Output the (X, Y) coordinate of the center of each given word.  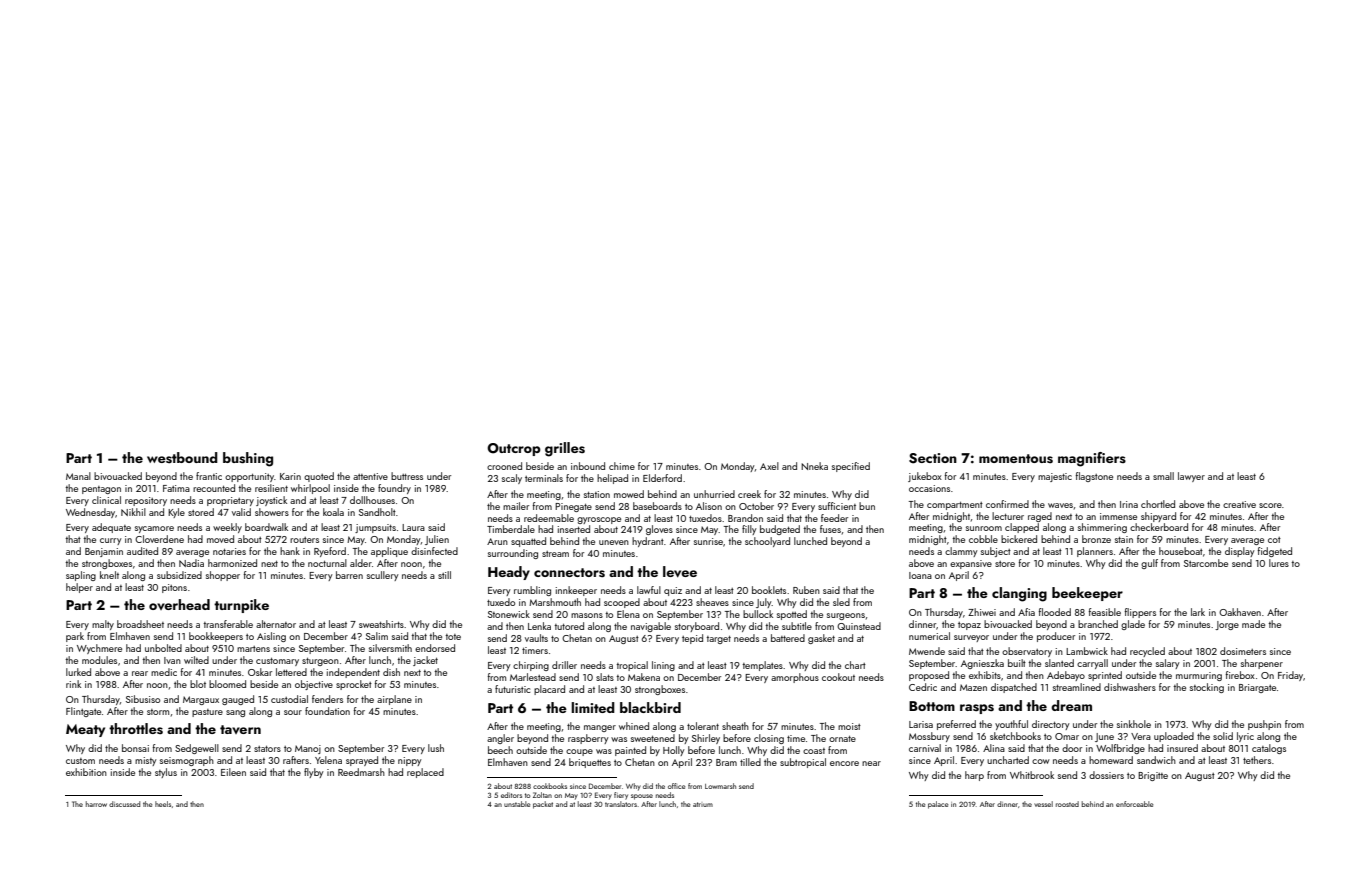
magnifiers (1092, 459)
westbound (182, 458)
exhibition (86, 772)
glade (1133, 625)
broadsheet (140, 624)
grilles (565, 449)
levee (680, 572)
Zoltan (542, 795)
